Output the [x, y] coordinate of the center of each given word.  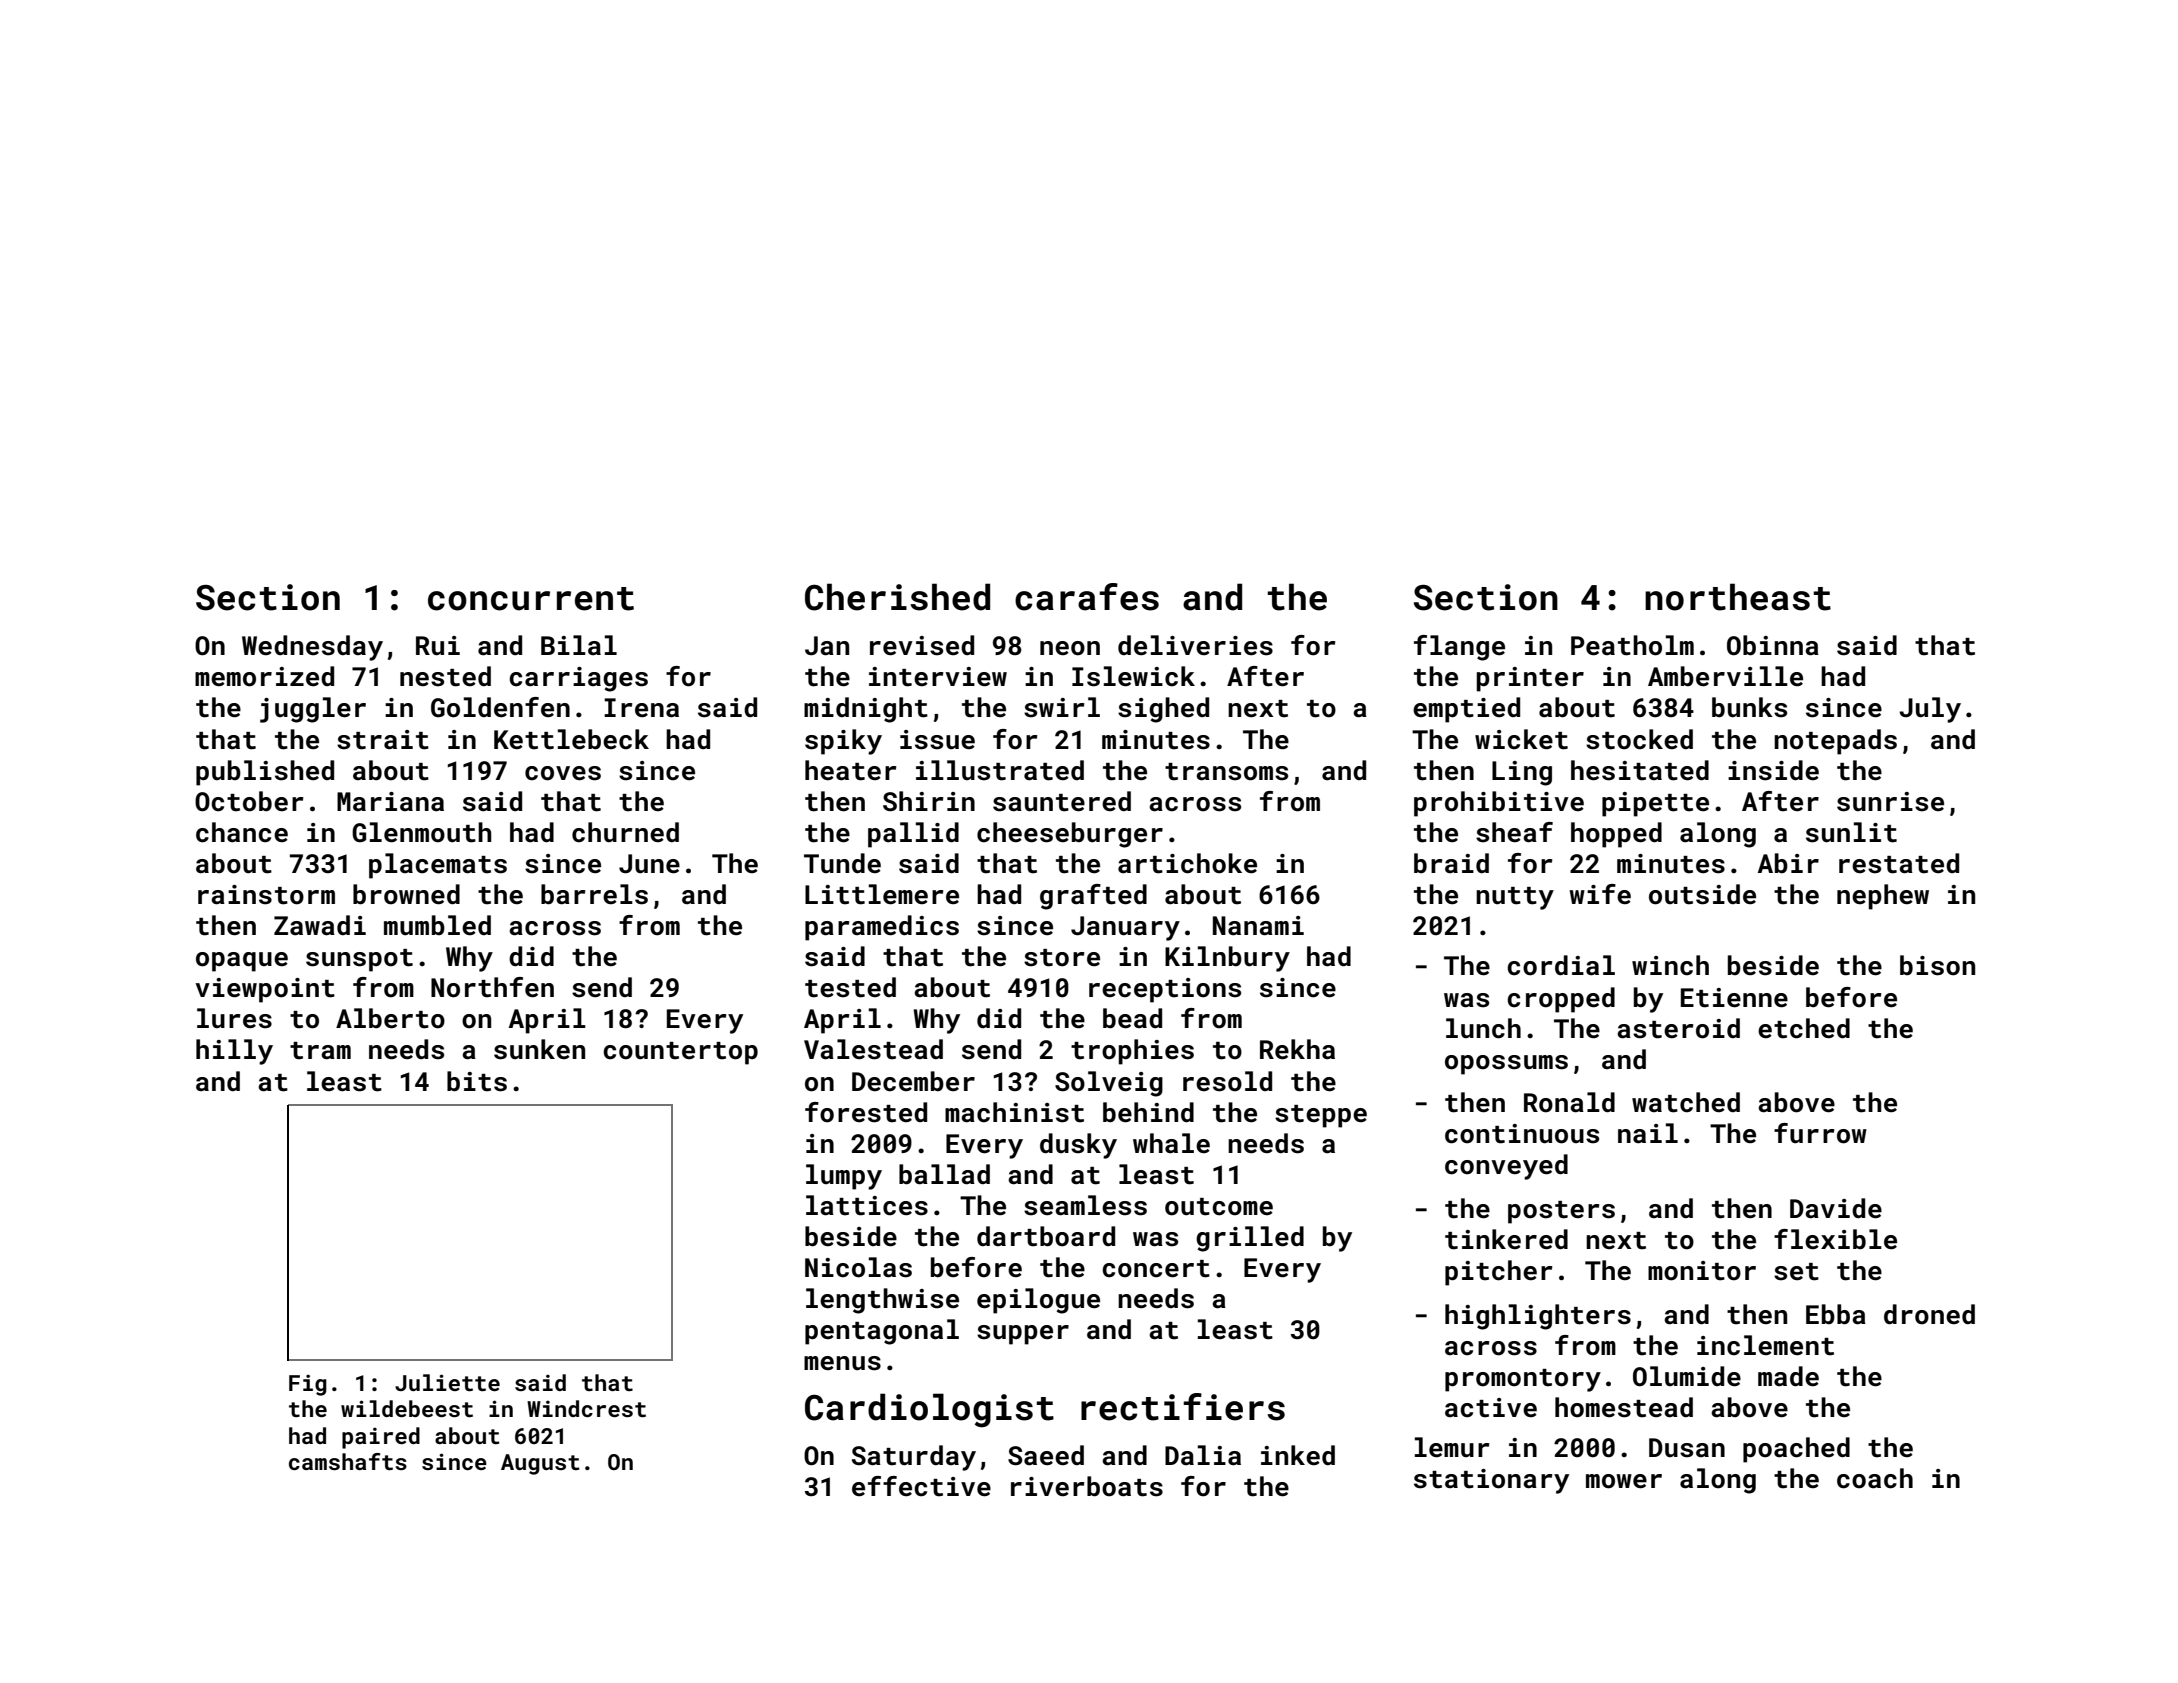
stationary [1491, 1481]
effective [921, 1486]
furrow [1820, 1133]
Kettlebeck [571, 739]
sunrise [1890, 802]
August [540, 1464]
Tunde [842, 863]
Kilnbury [1227, 959]
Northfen [492, 987]
